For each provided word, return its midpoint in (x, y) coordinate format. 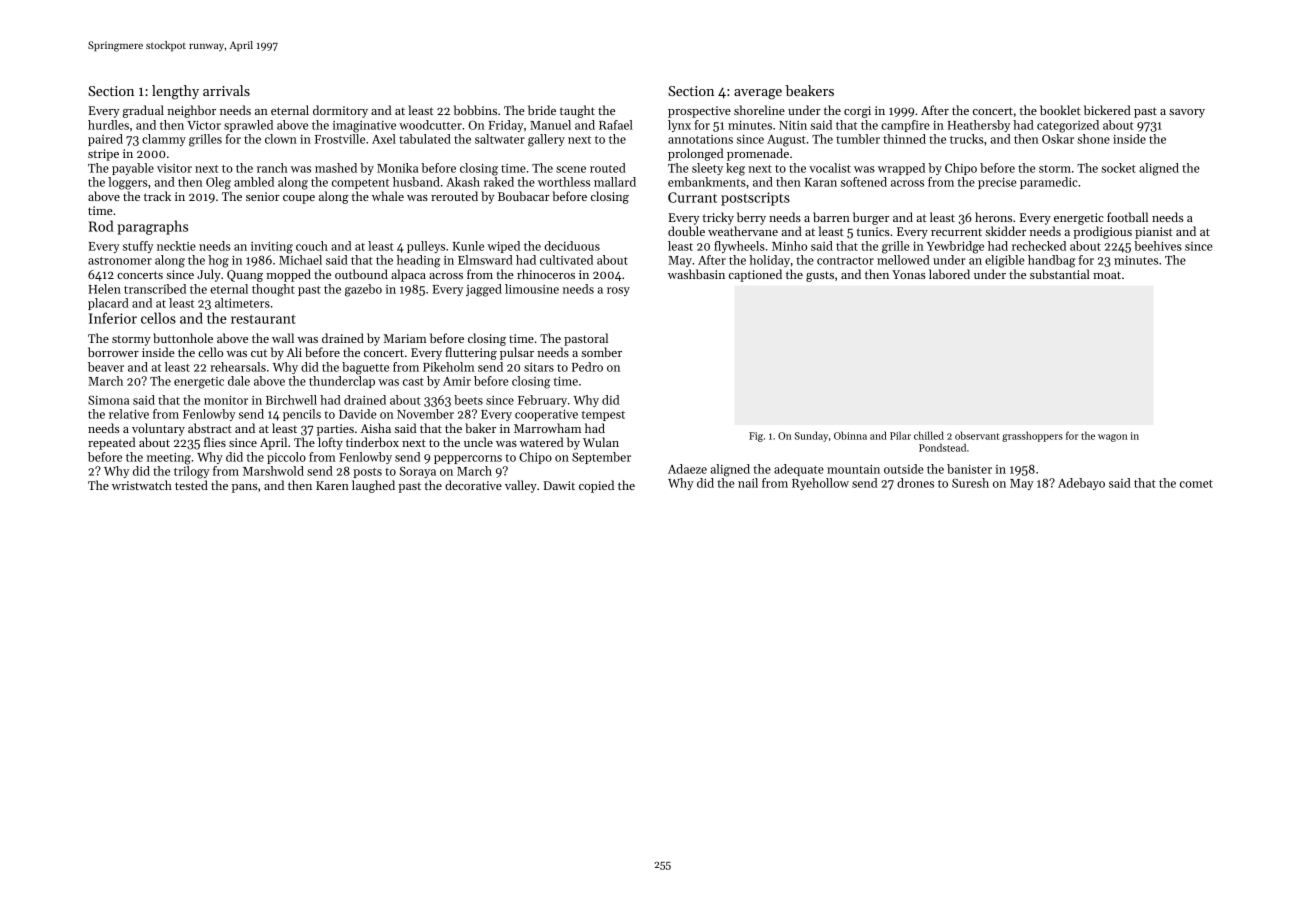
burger (871, 218)
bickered (1107, 110)
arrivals (226, 90)
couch (312, 246)
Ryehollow (820, 484)
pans (244, 488)
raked (499, 182)
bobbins (475, 110)
